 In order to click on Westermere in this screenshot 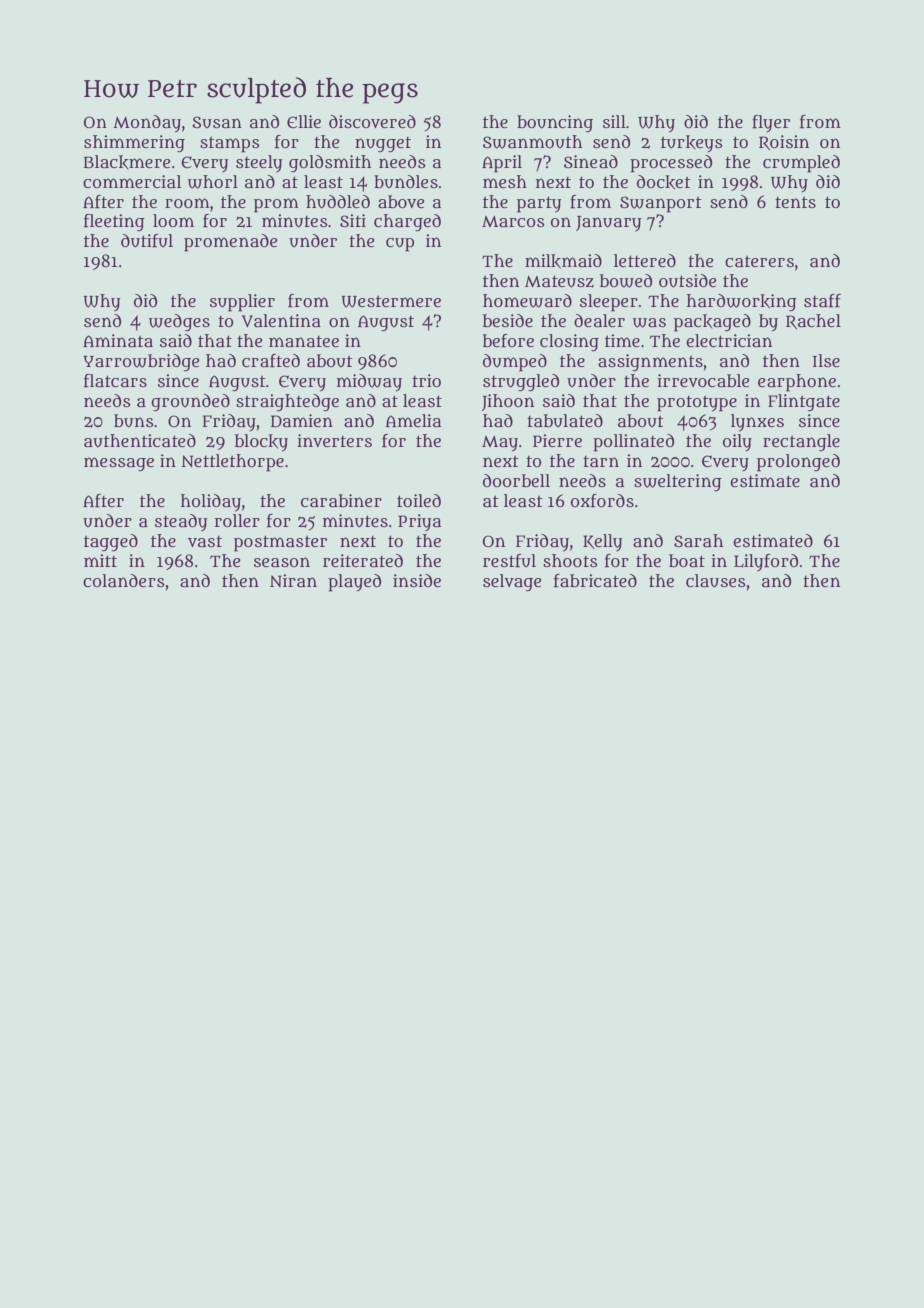, I will do `click(391, 301)`.
